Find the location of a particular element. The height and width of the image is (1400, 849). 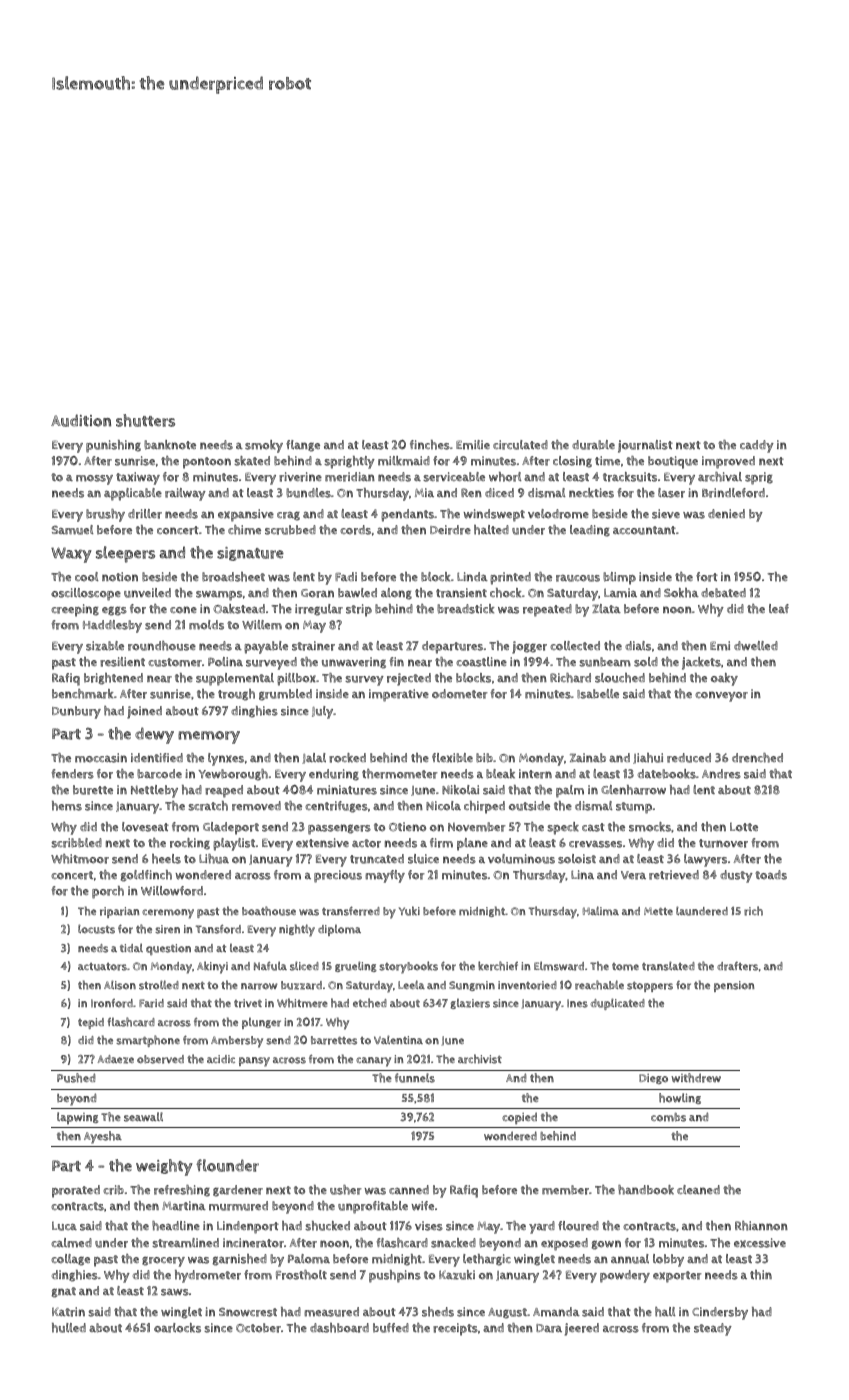

weighty is located at coordinates (164, 1167).
